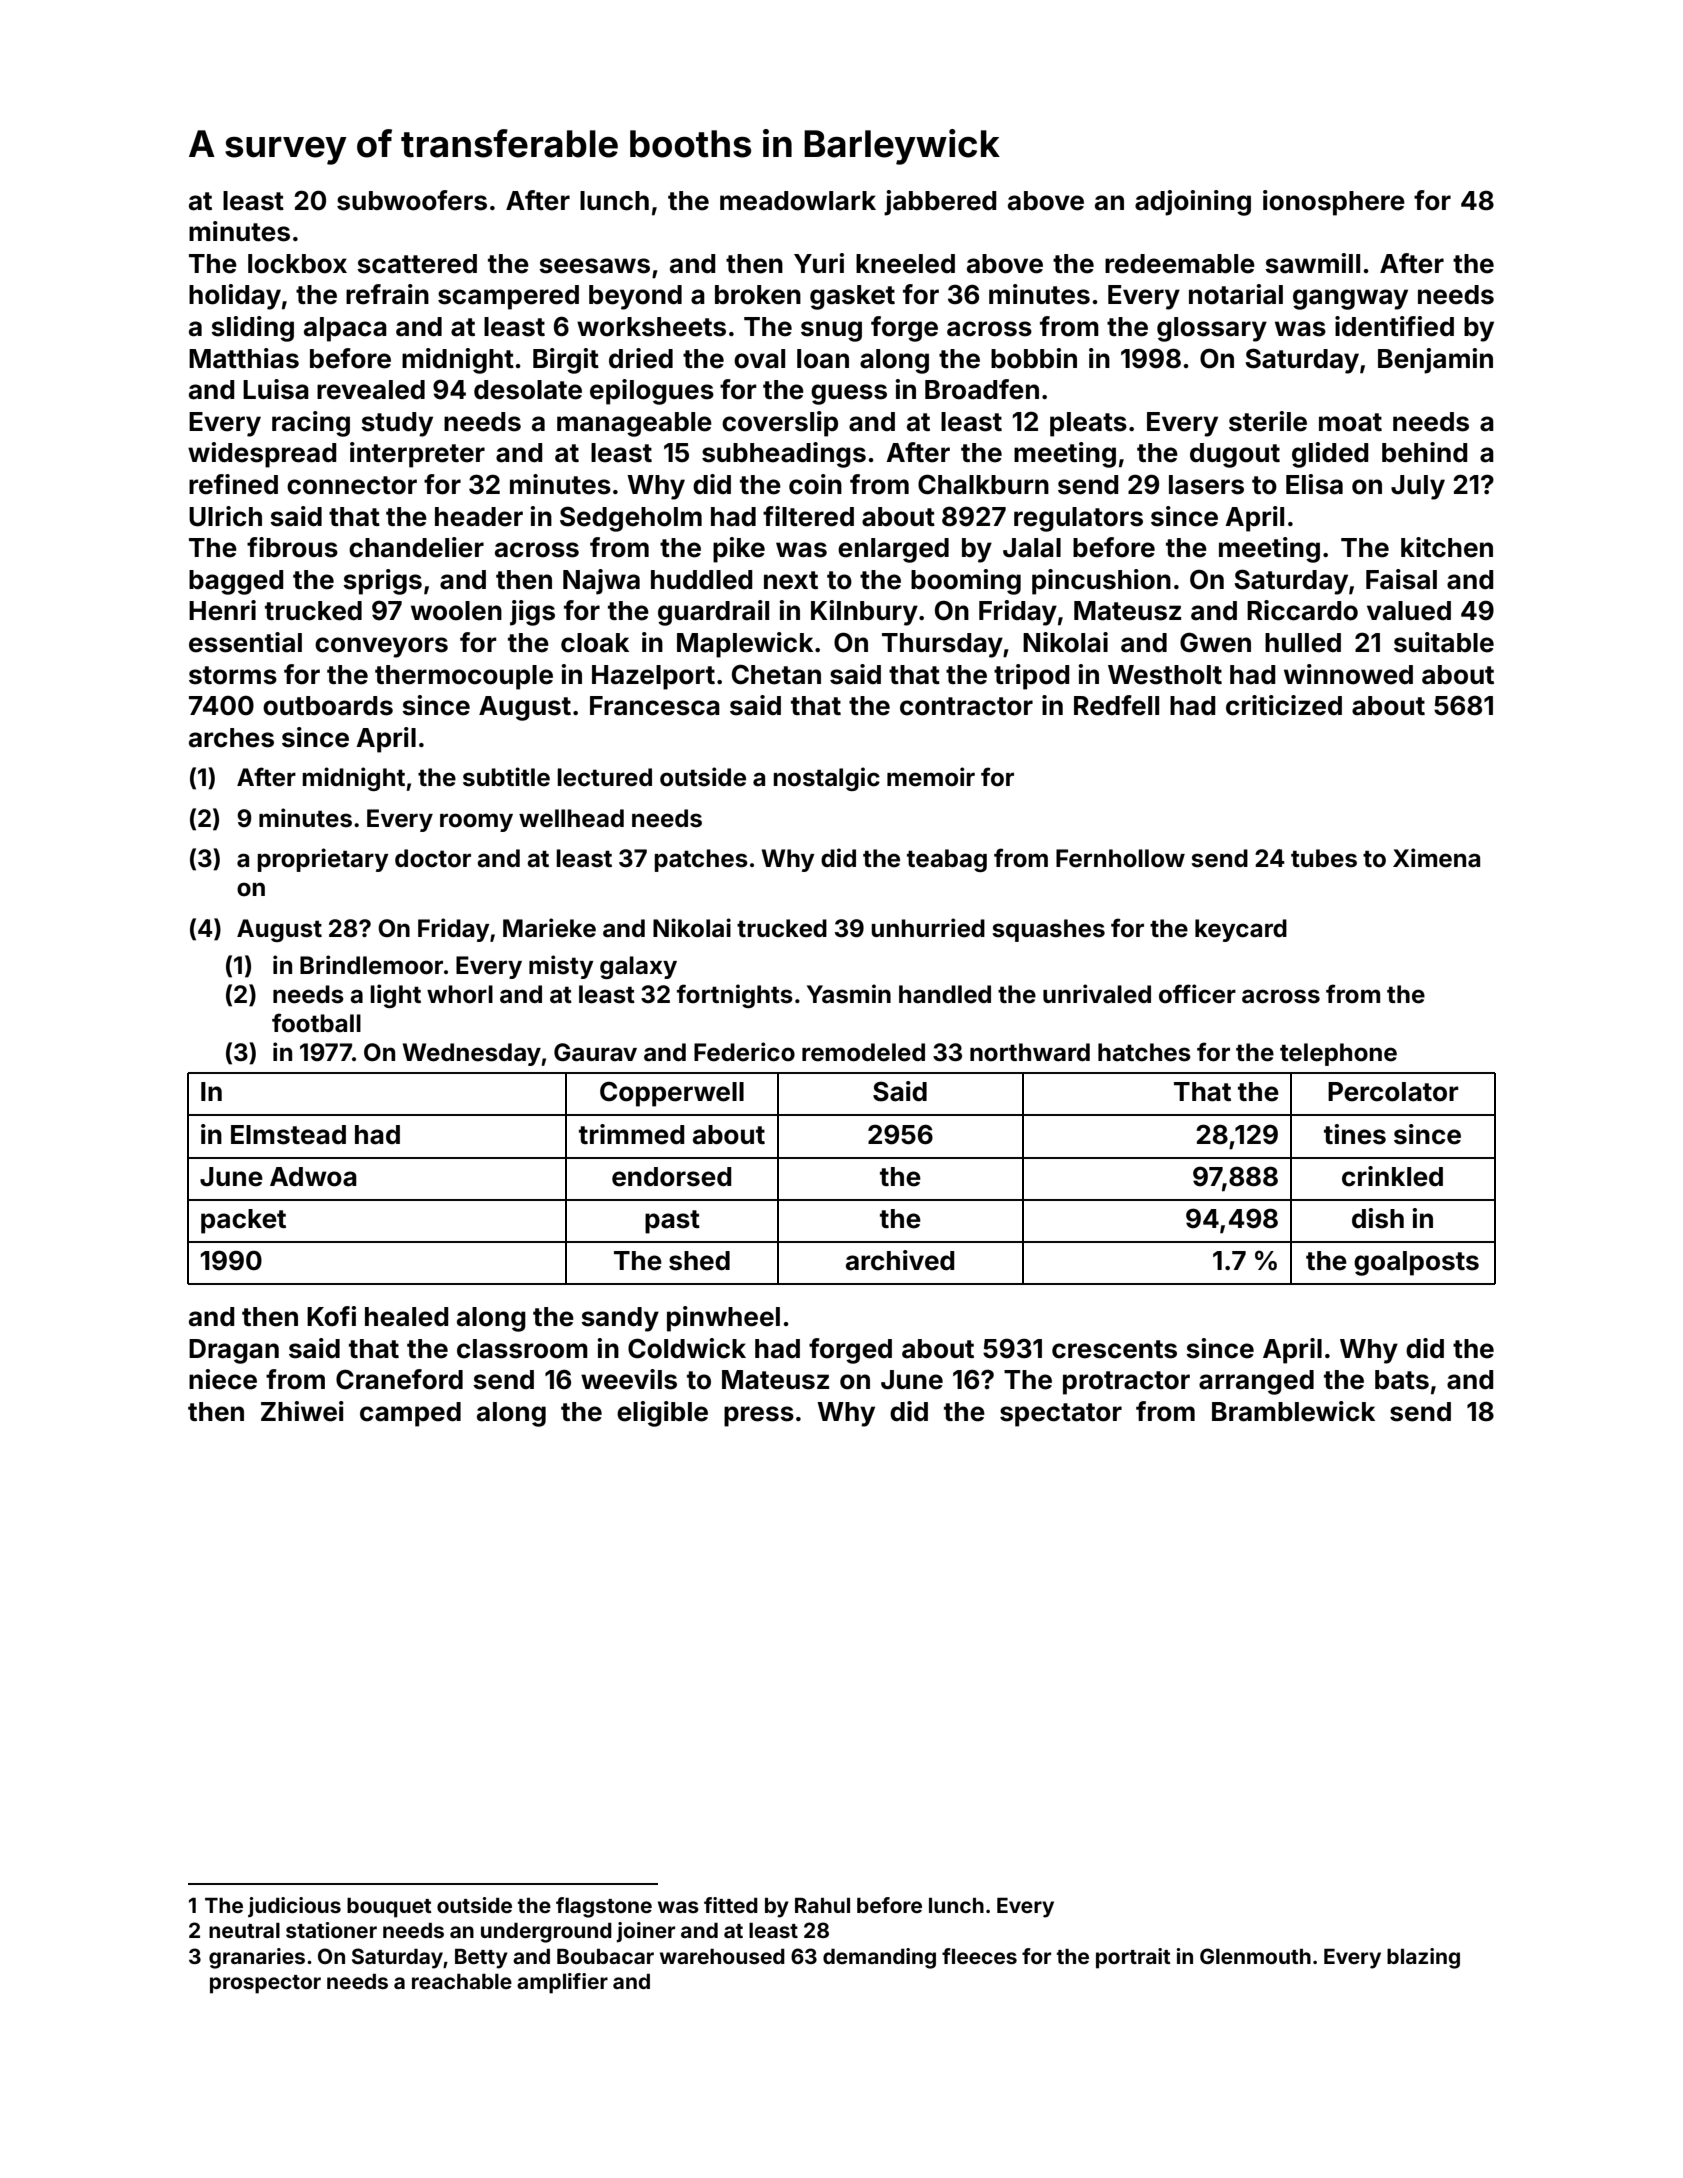 This screenshot has width=1683, height=2178. What do you see at coordinates (276, 389) in the screenshot?
I see `Luisa` at bounding box center [276, 389].
